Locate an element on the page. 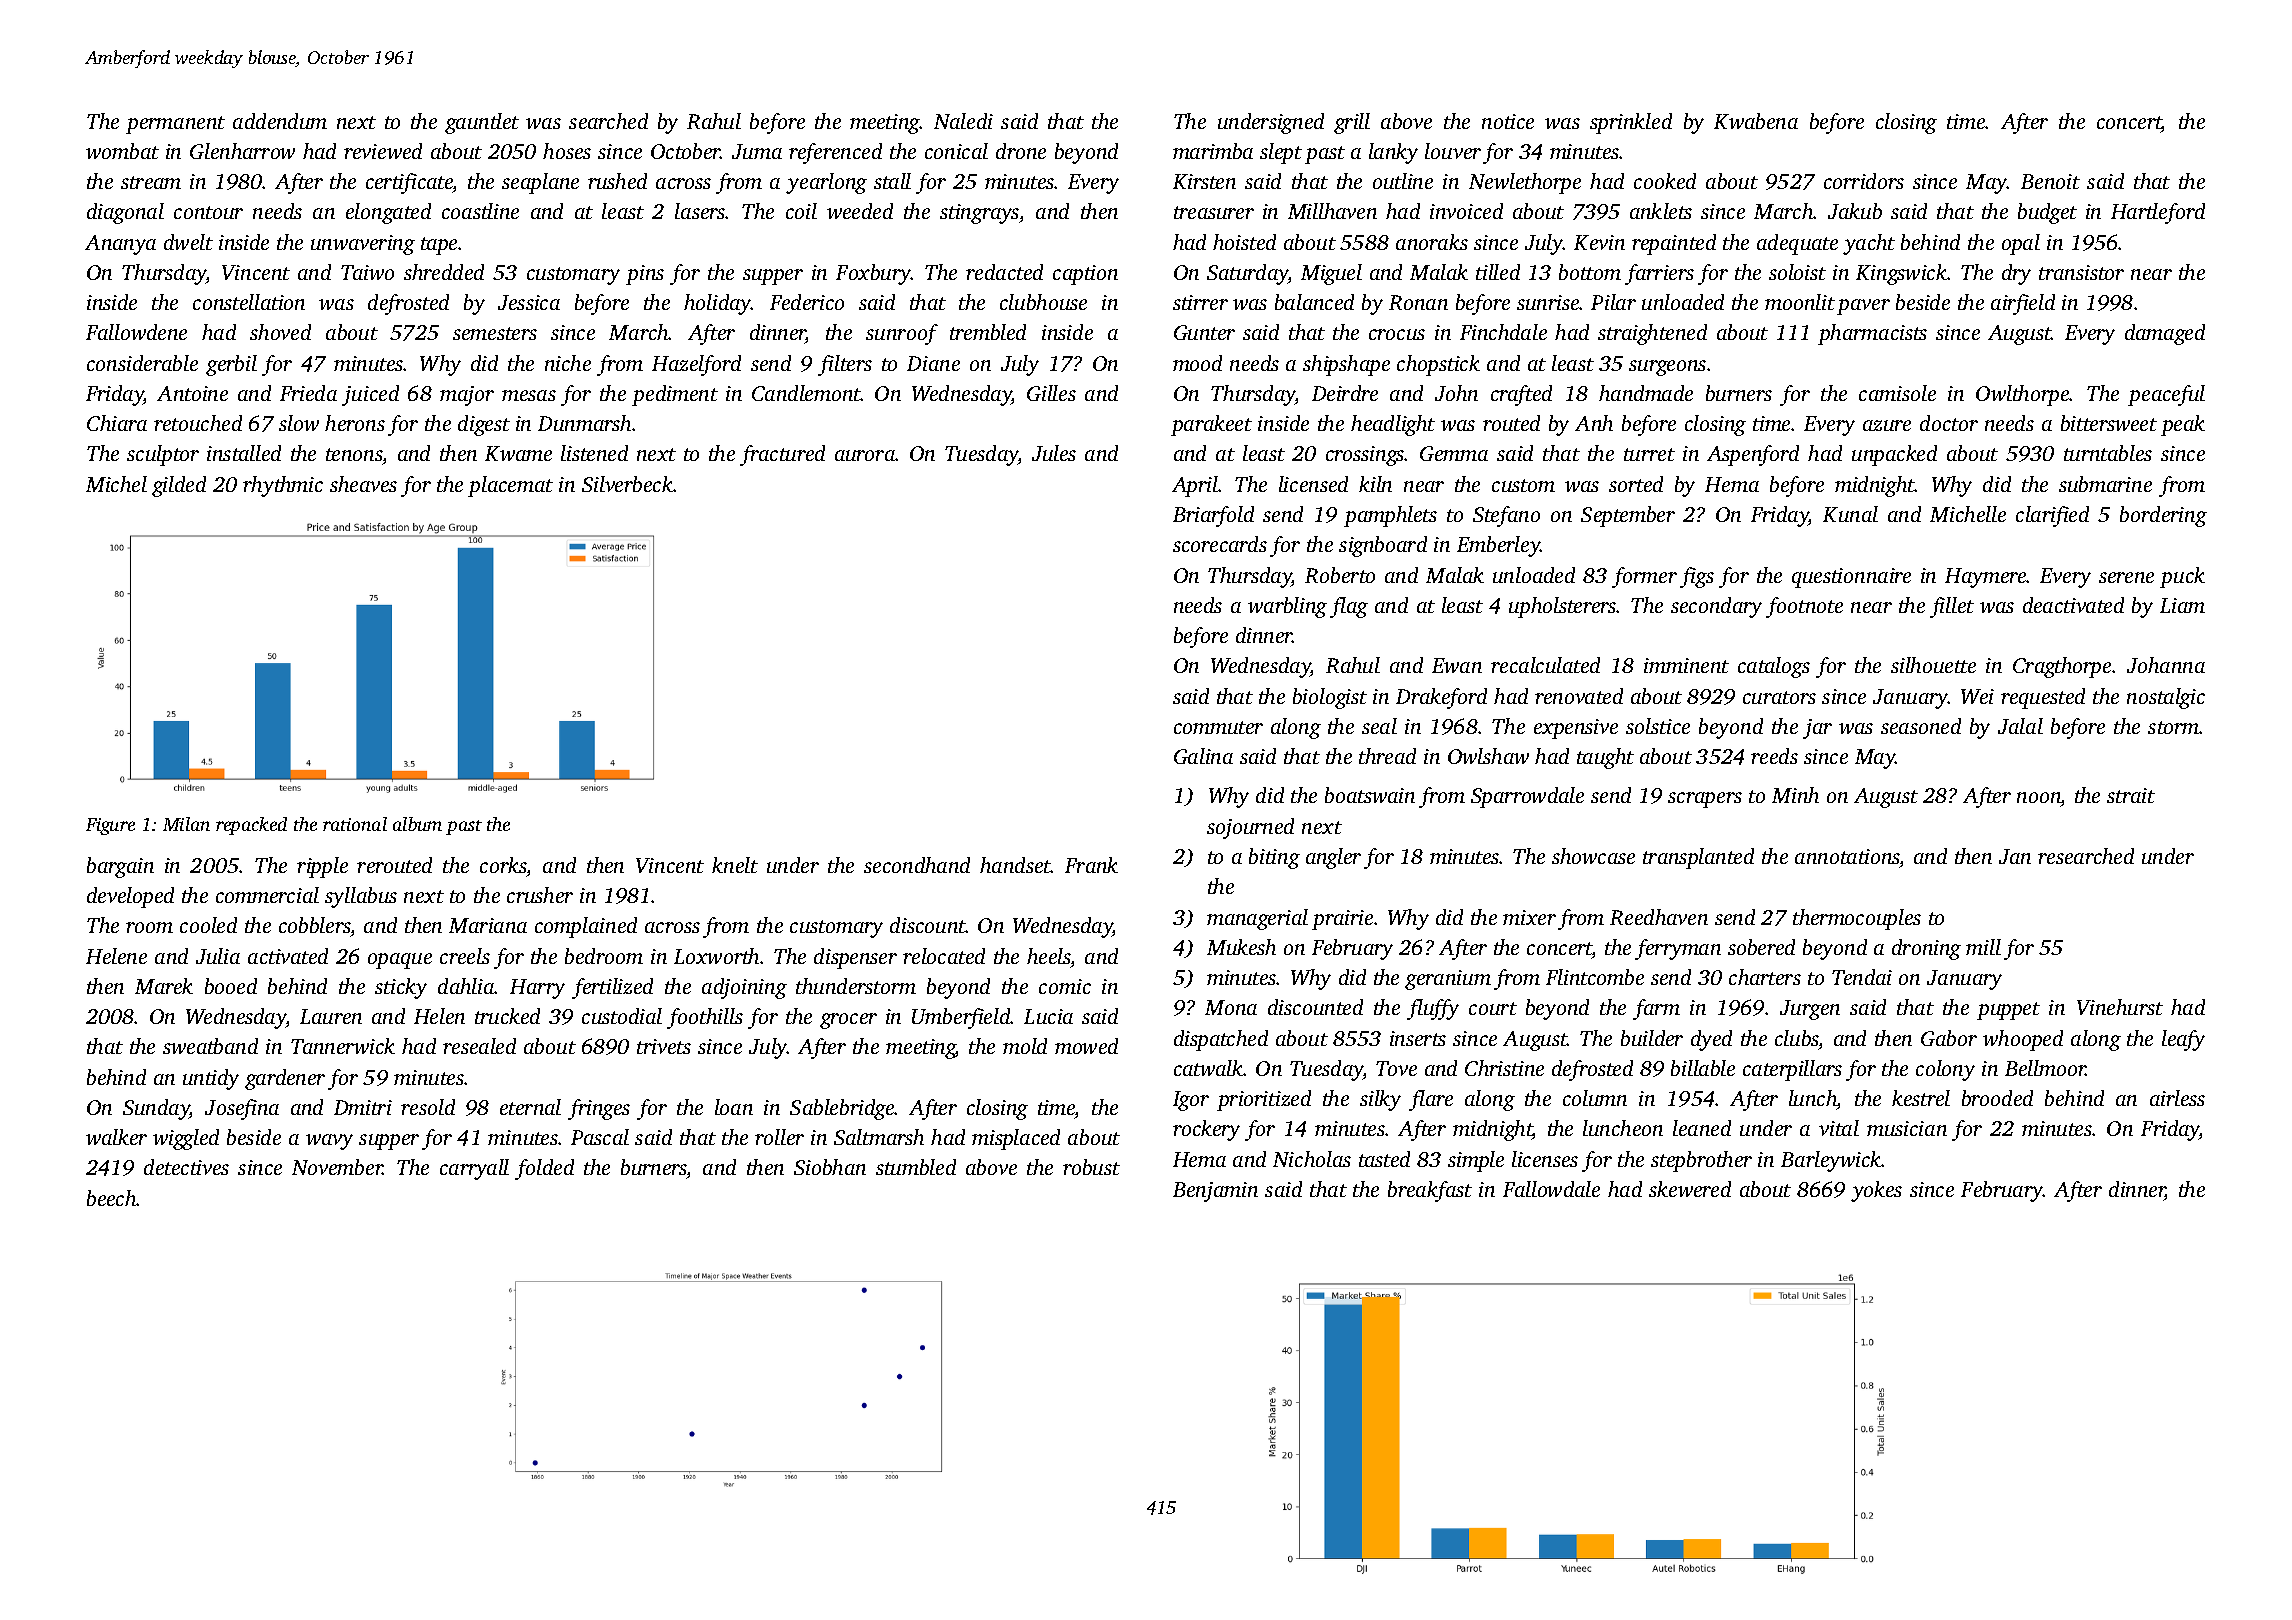 This document has width=2292, height=1620. gerbil is located at coordinates (231, 365).
